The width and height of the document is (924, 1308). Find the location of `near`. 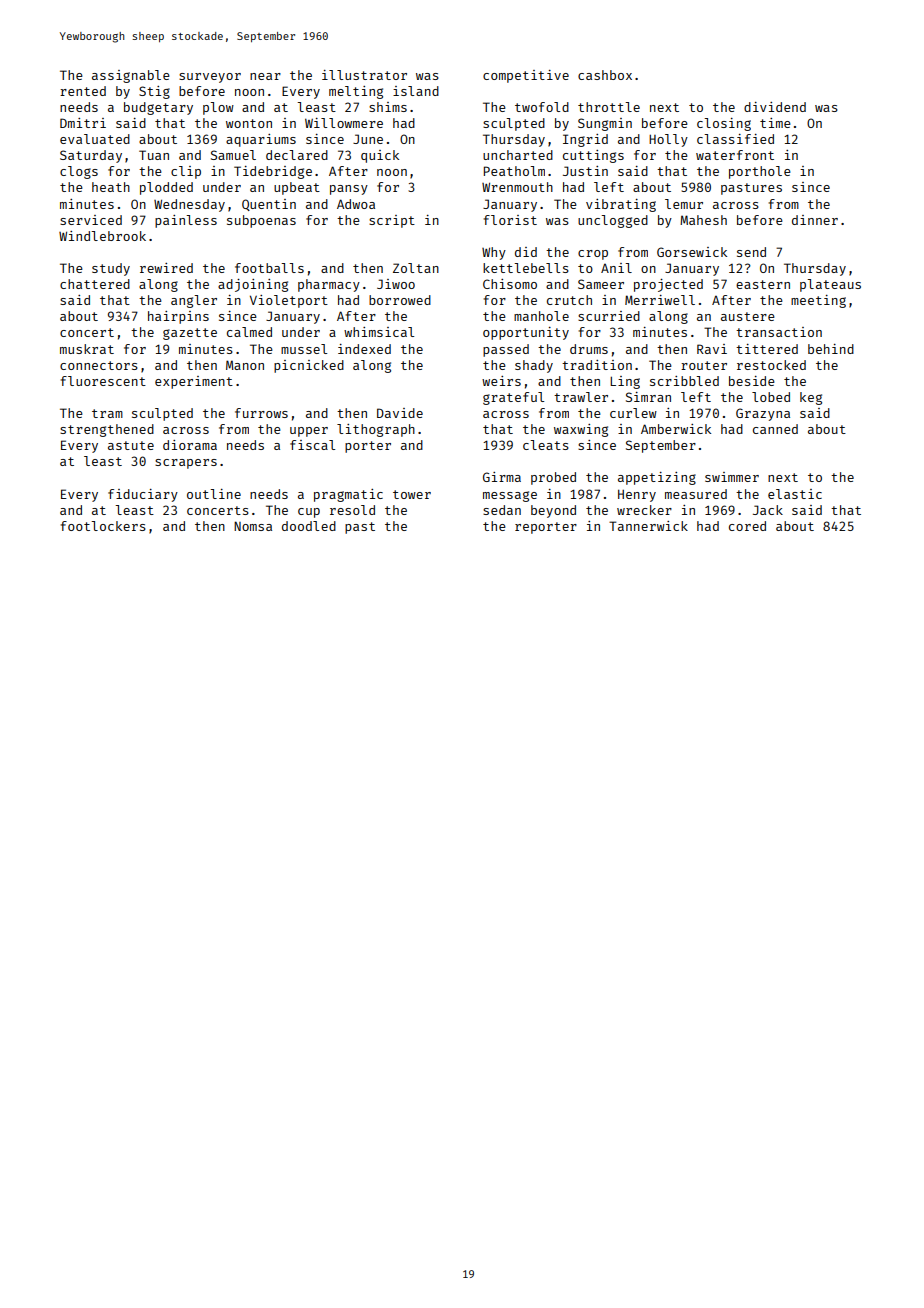

near is located at coordinates (265, 76).
